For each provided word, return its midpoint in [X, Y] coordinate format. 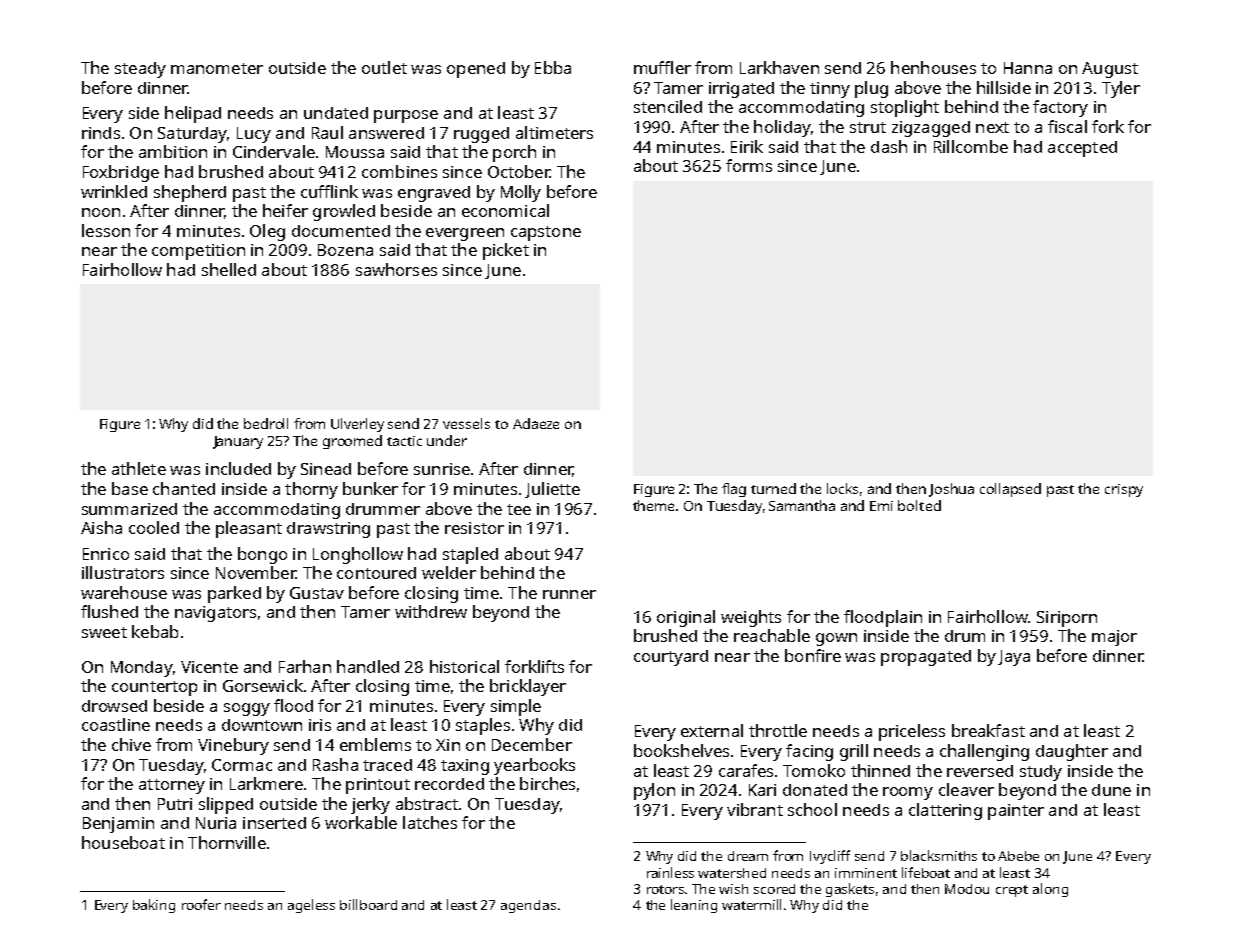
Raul [327, 132]
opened [476, 70]
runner [569, 594]
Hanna [1028, 68]
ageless [311, 906]
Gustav [317, 593]
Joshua [951, 490]
